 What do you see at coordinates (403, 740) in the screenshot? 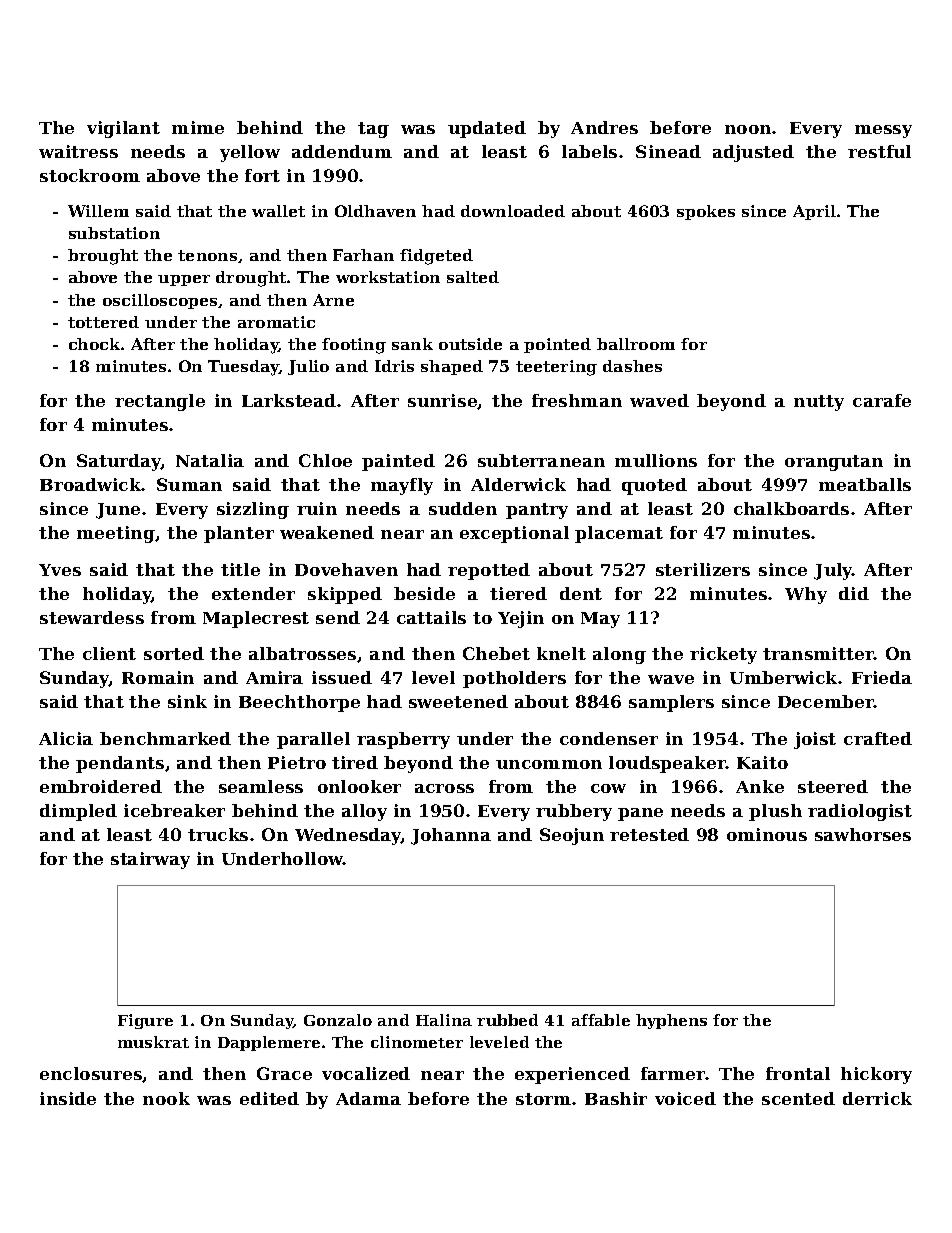
I see `raspberry` at bounding box center [403, 740].
